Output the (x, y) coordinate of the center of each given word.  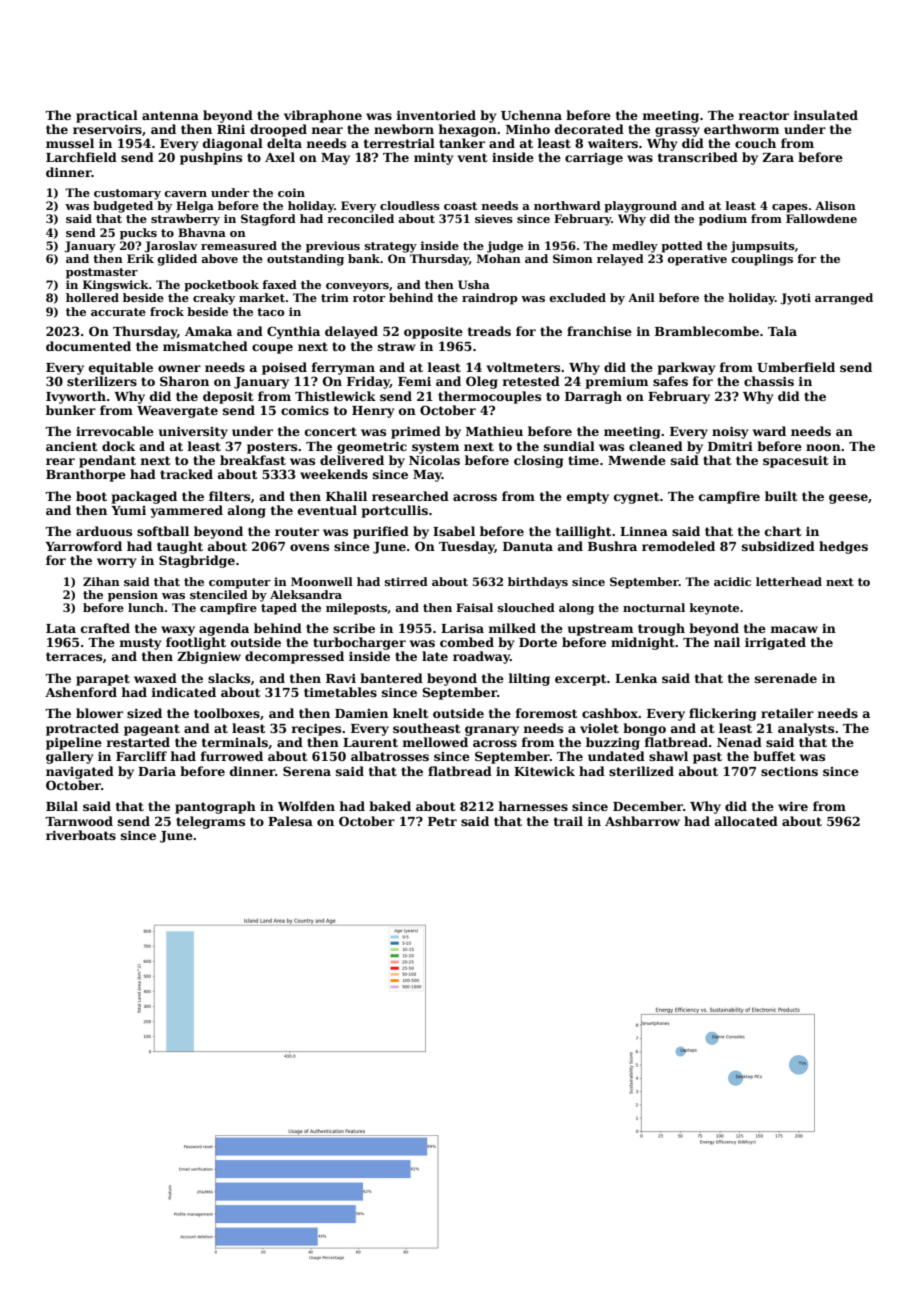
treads (489, 331)
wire (793, 806)
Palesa (290, 821)
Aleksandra (306, 594)
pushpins (211, 158)
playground (640, 207)
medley (635, 247)
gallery (69, 757)
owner (179, 368)
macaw (794, 629)
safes (670, 381)
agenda (224, 629)
